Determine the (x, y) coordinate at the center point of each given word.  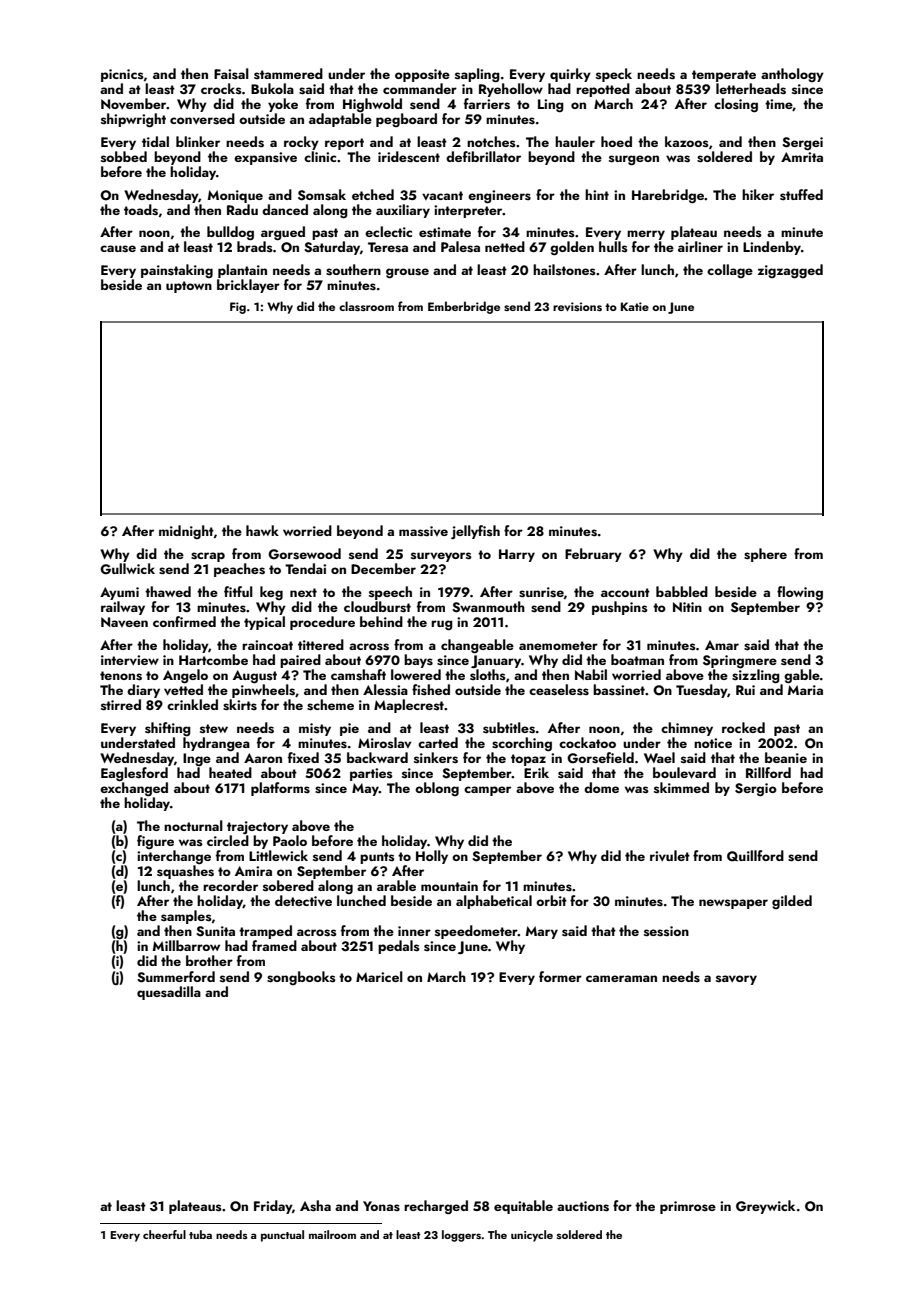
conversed (202, 119)
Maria (805, 690)
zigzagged (790, 271)
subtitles (509, 728)
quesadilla (169, 993)
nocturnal (193, 825)
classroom (366, 306)
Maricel (379, 976)
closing (736, 105)
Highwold (372, 105)
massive (423, 531)
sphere (765, 555)
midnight (186, 532)
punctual (282, 1236)
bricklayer (248, 286)
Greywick (765, 1207)
